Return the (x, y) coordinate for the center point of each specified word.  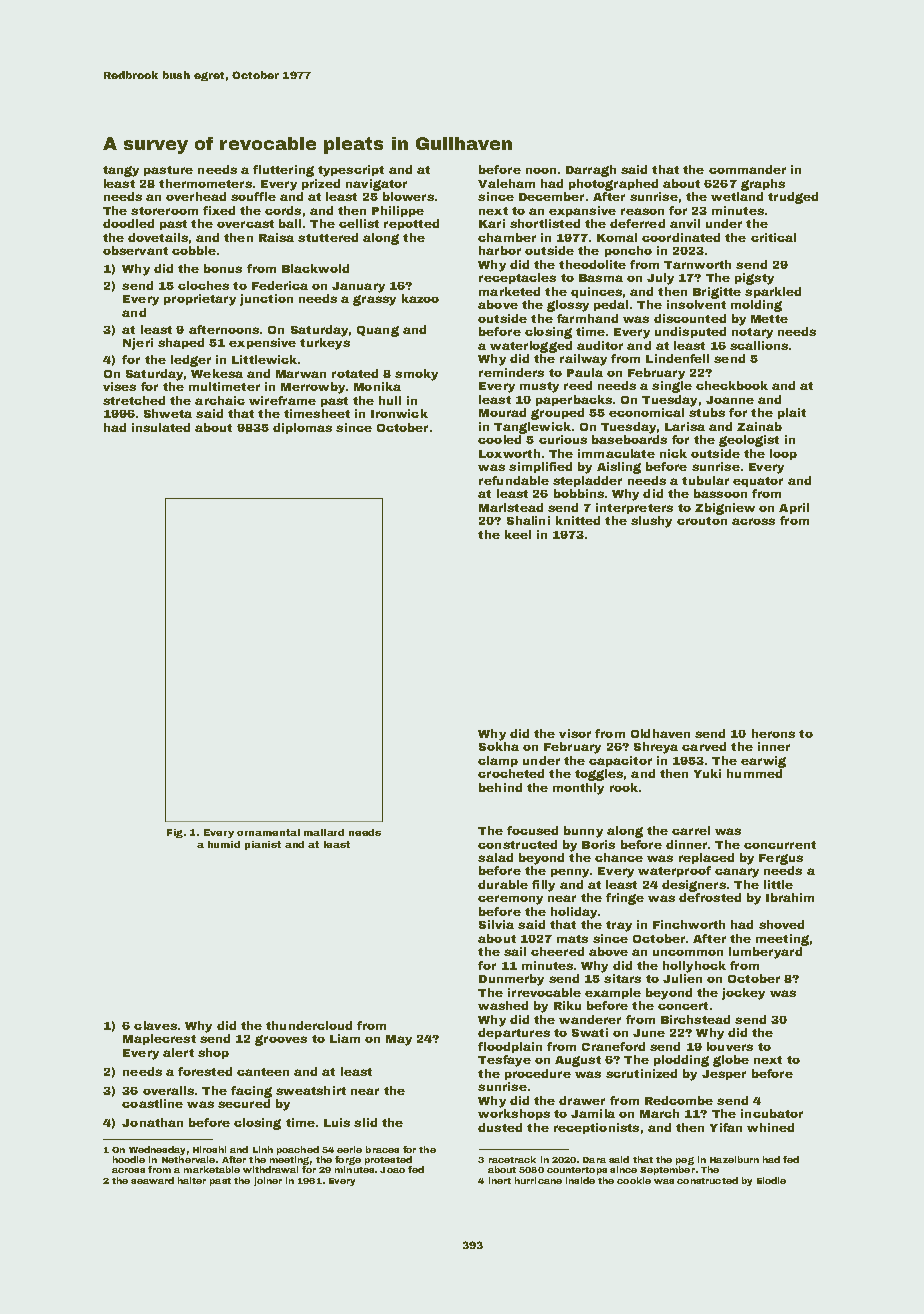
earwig (763, 762)
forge (348, 1160)
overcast (245, 224)
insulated (161, 427)
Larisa (685, 426)
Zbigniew (725, 509)
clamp (498, 761)
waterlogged (531, 347)
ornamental (268, 832)
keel (518, 534)
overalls (168, 1090)
